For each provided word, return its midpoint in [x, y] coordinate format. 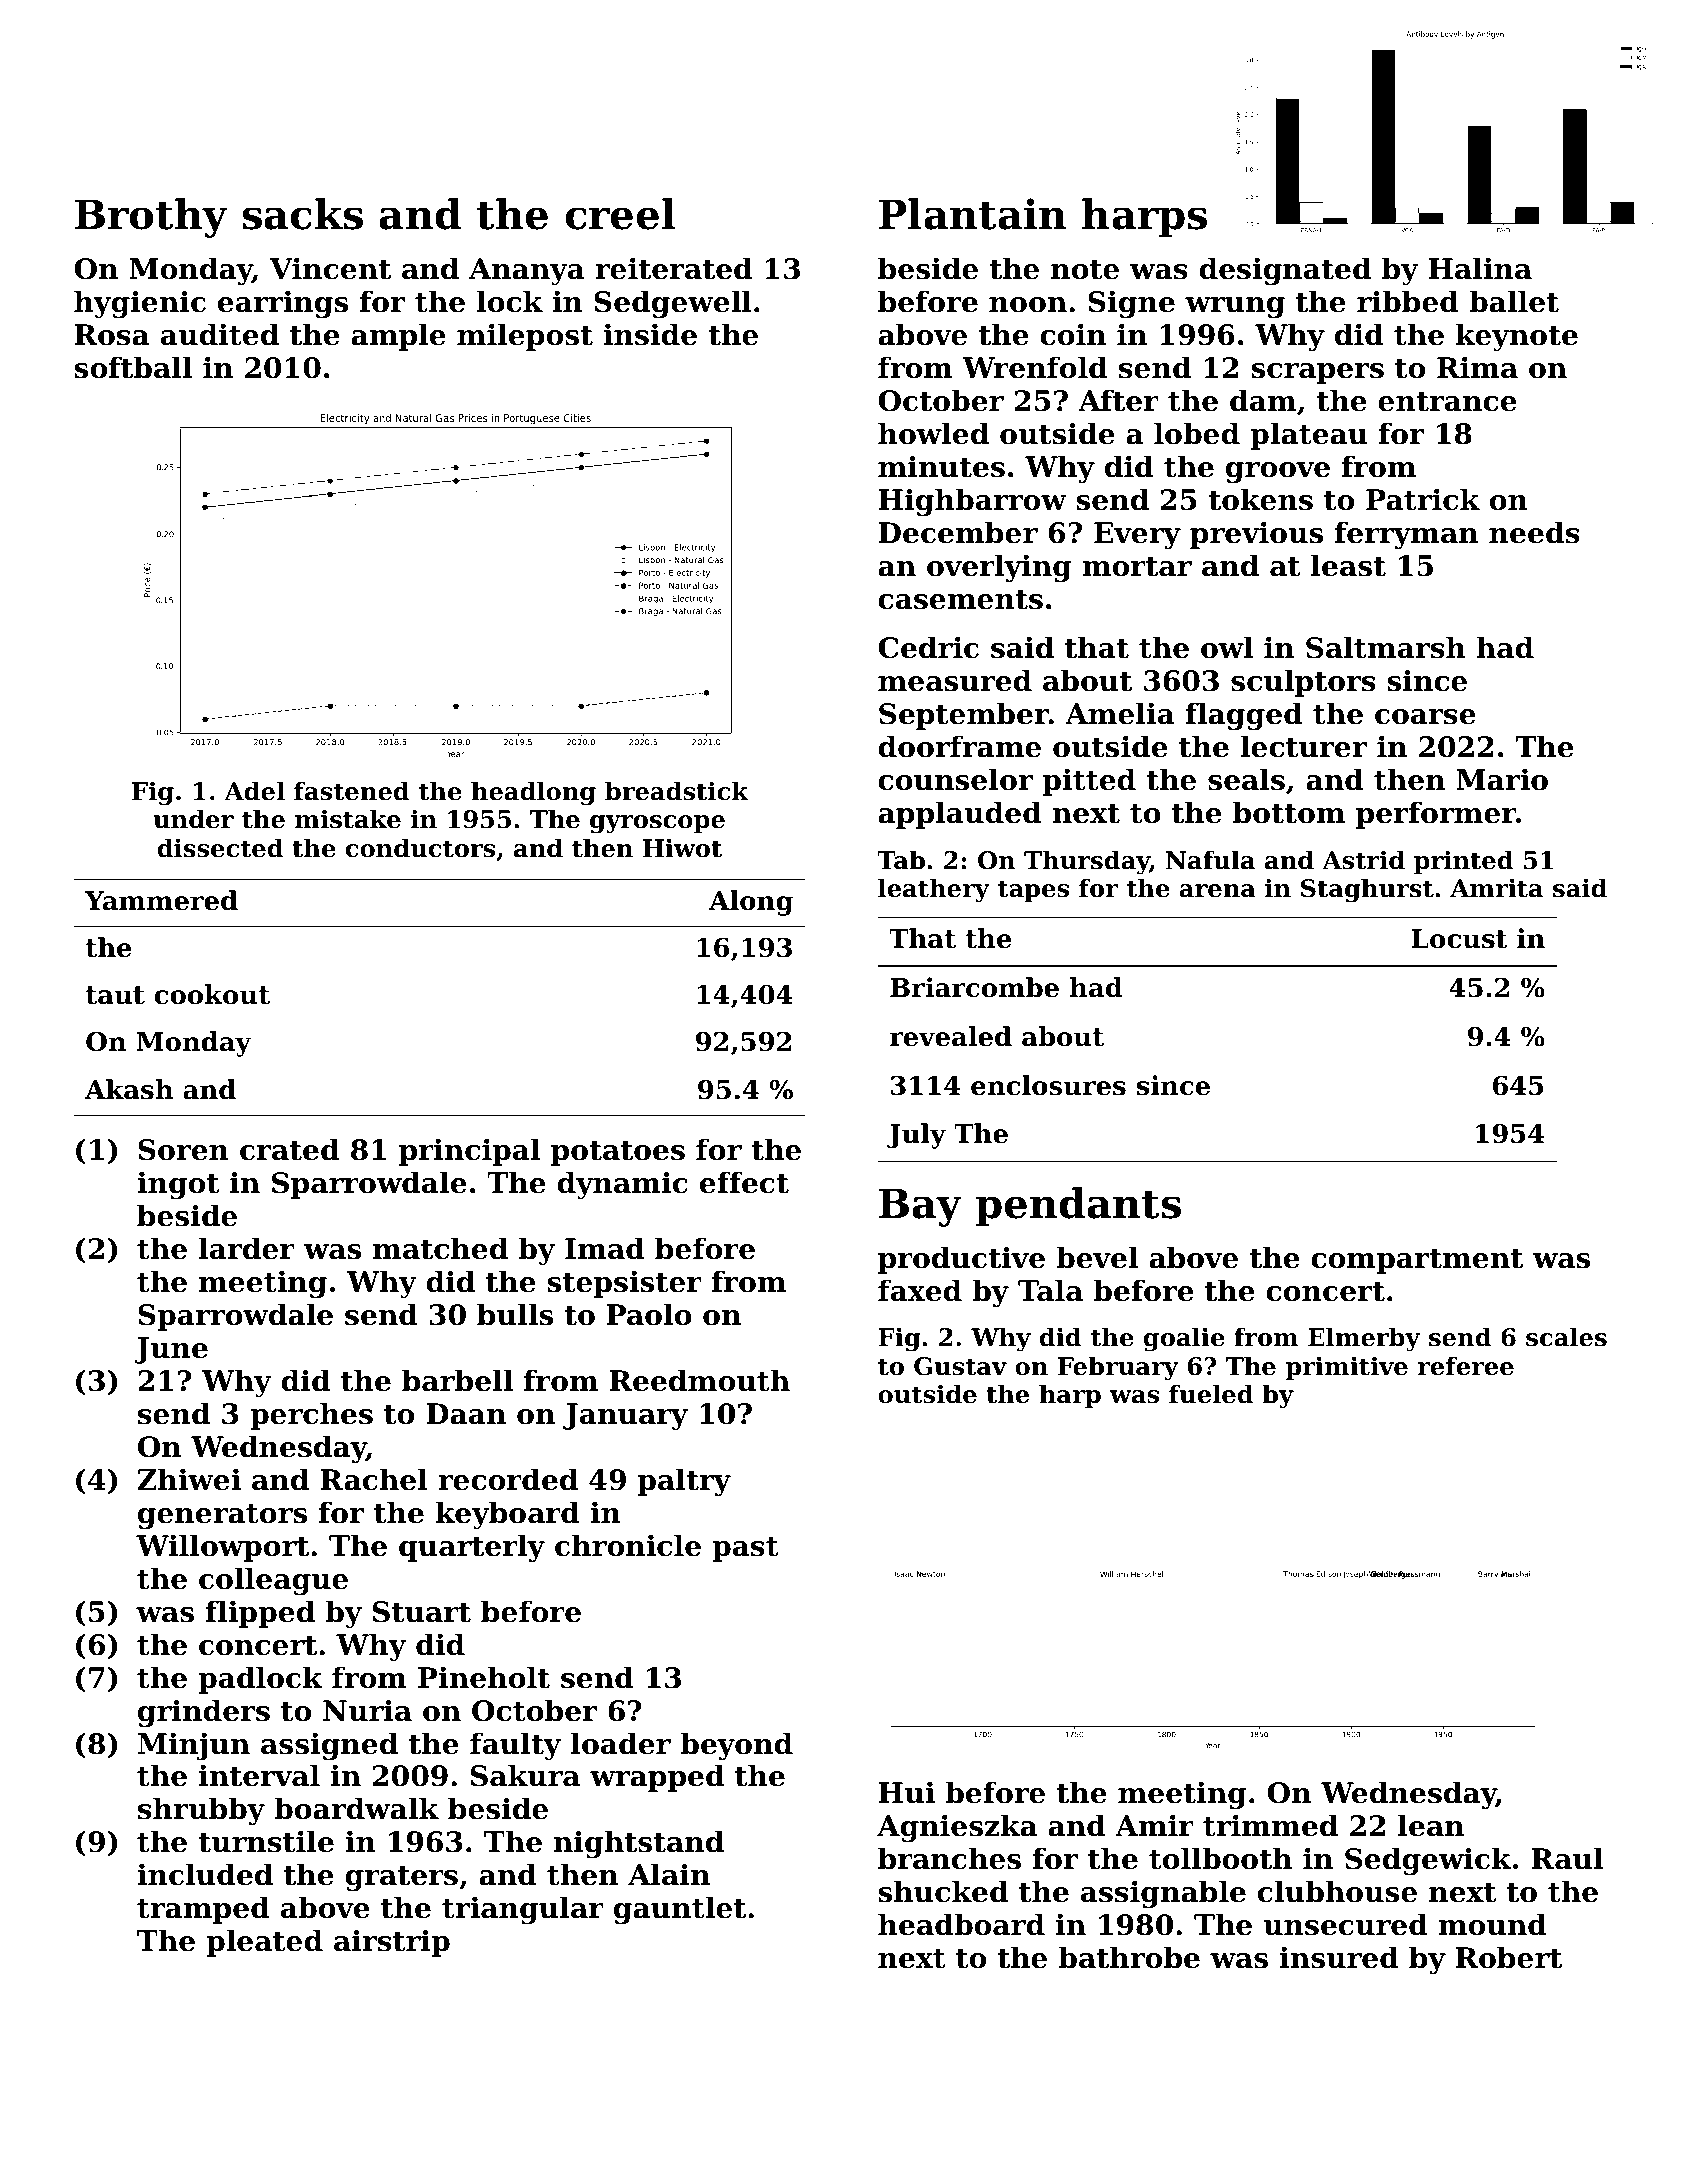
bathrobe [1129, 1957]
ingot [178, 1185]
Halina [1480, 268]
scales [1566, 1337]
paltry [684, 1482]
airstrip [392, 1943]
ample [398, 337]
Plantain [973, 214]
